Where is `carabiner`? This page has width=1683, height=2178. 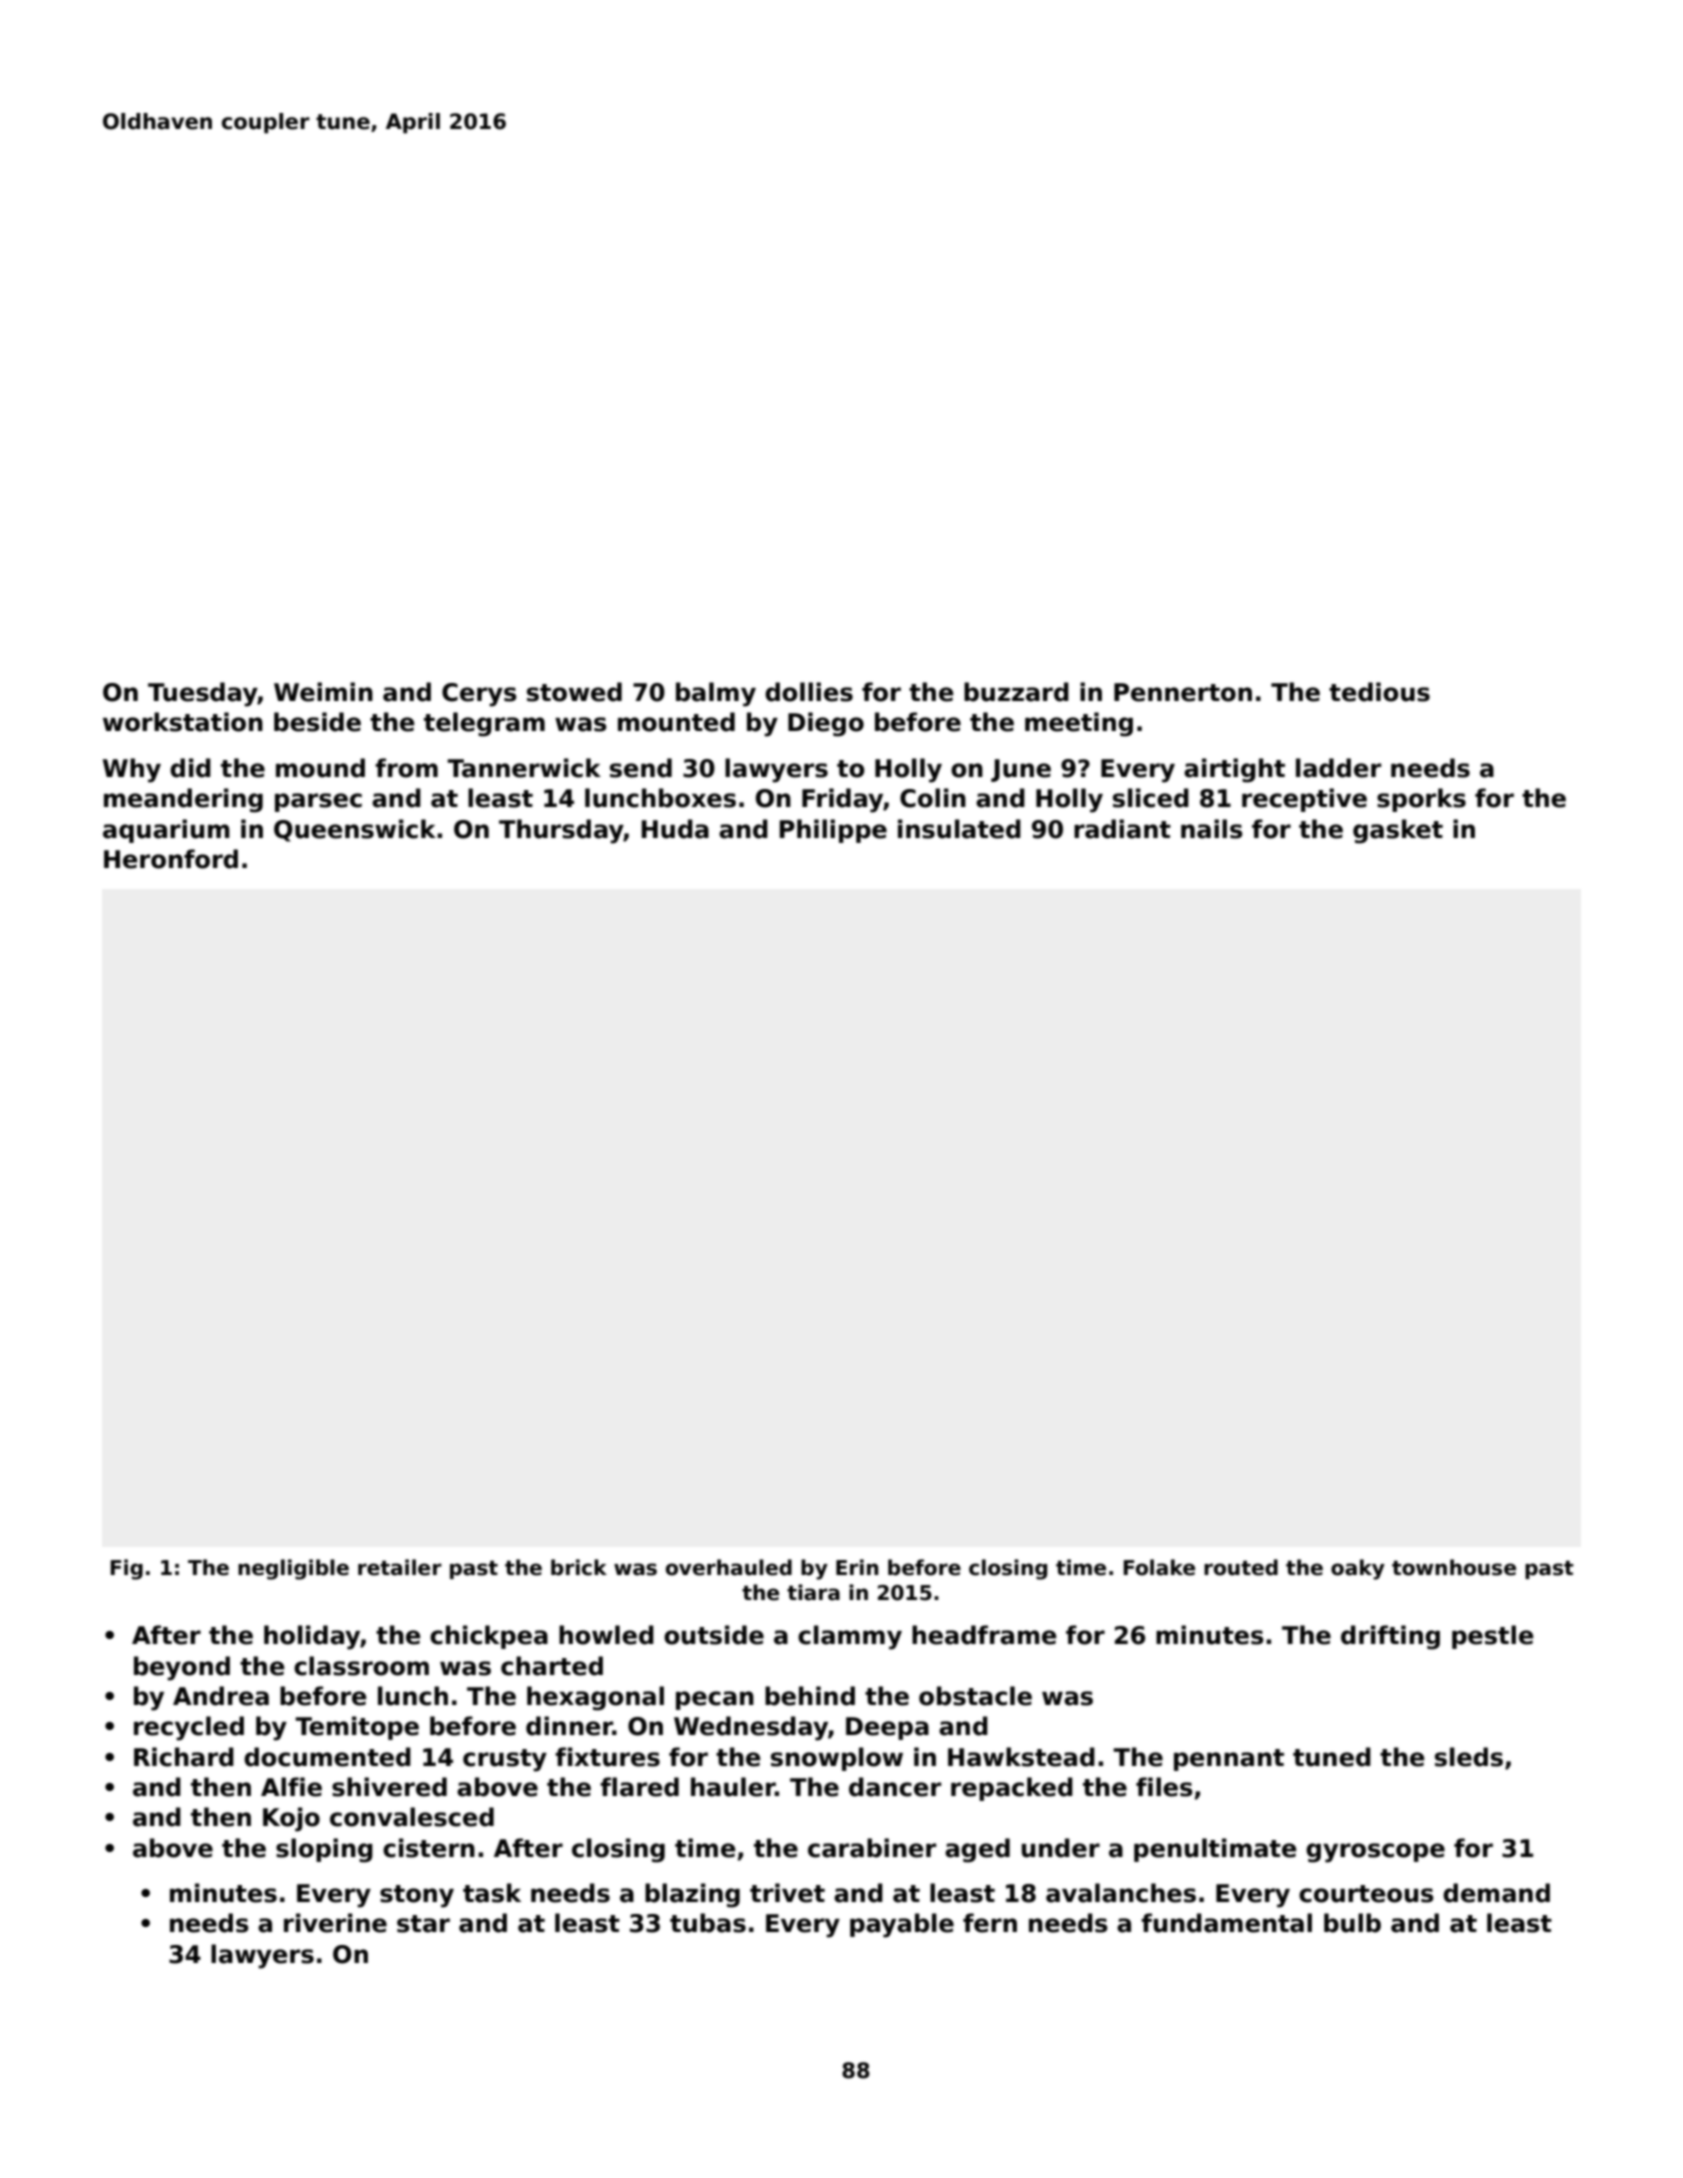
carabiner is located at coordinates (872, 1848).
